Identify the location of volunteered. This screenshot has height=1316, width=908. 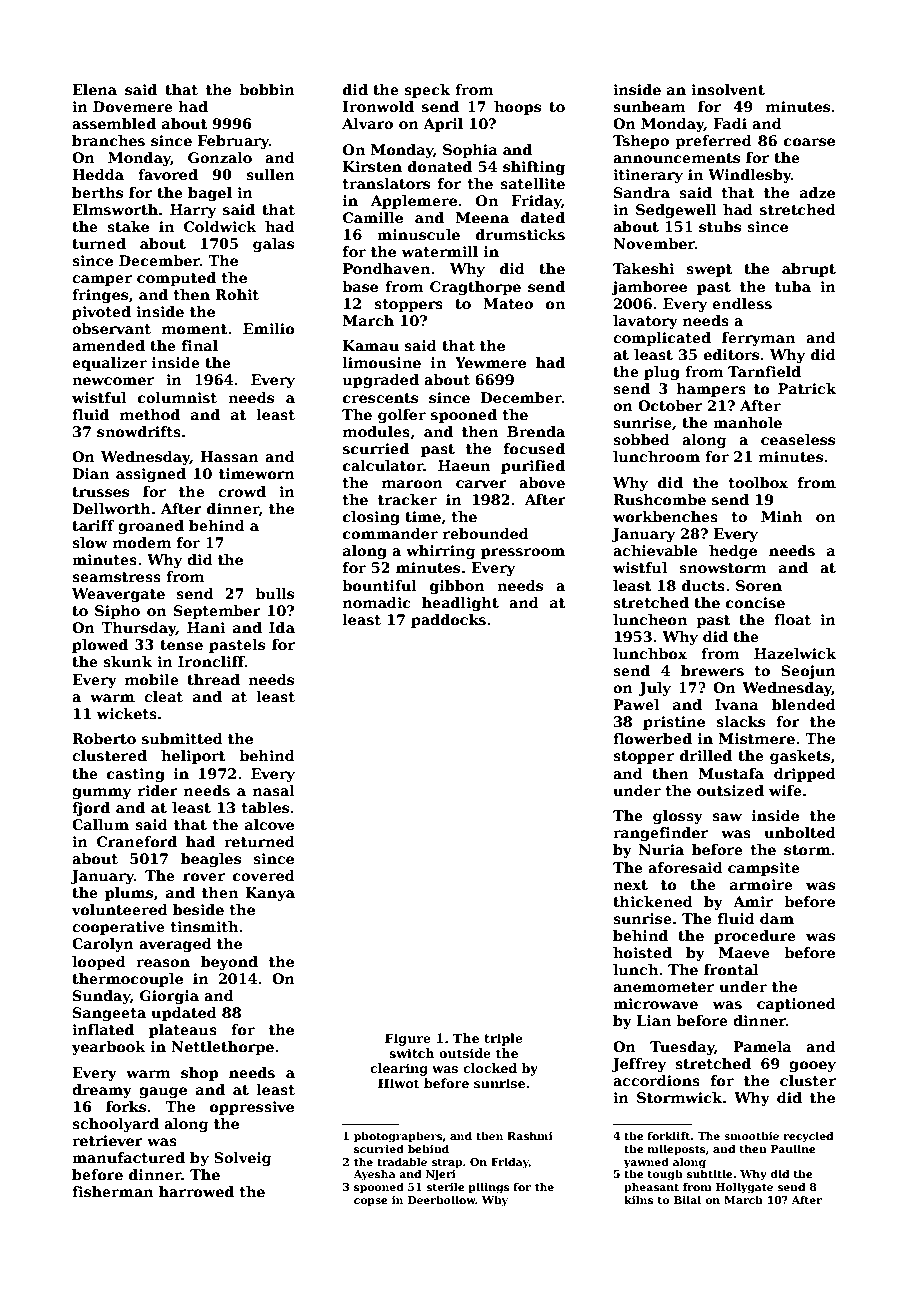
(120, 909).
